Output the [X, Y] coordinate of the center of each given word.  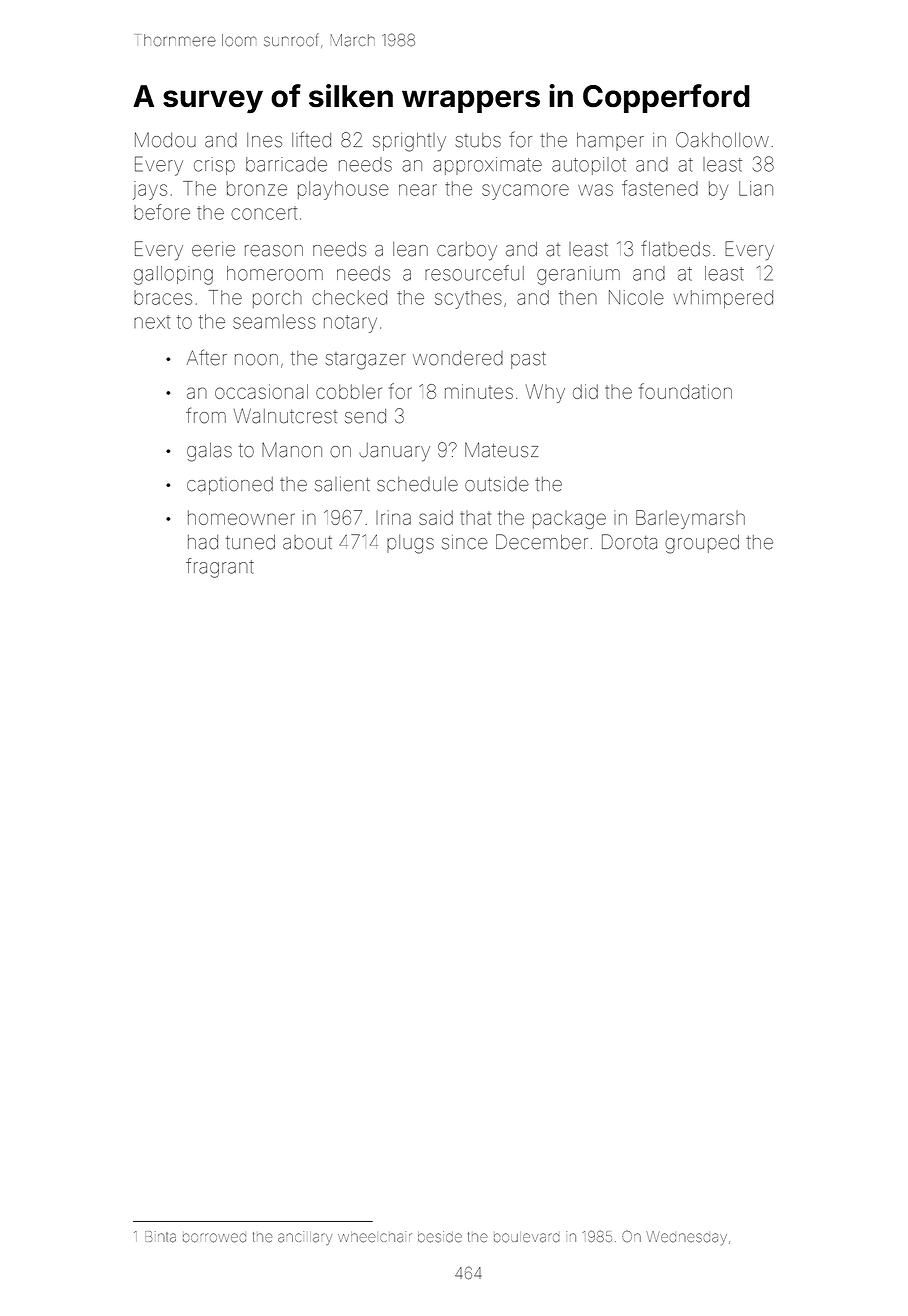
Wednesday [686, 1238]
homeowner [241, 517]
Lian [756, 188]
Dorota [629, 542]
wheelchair [375, 1237]
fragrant [220, 568]
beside [440, 1237]
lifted [311, 139]
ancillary [305, 1238]
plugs [410, 544]
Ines [264, 140]
